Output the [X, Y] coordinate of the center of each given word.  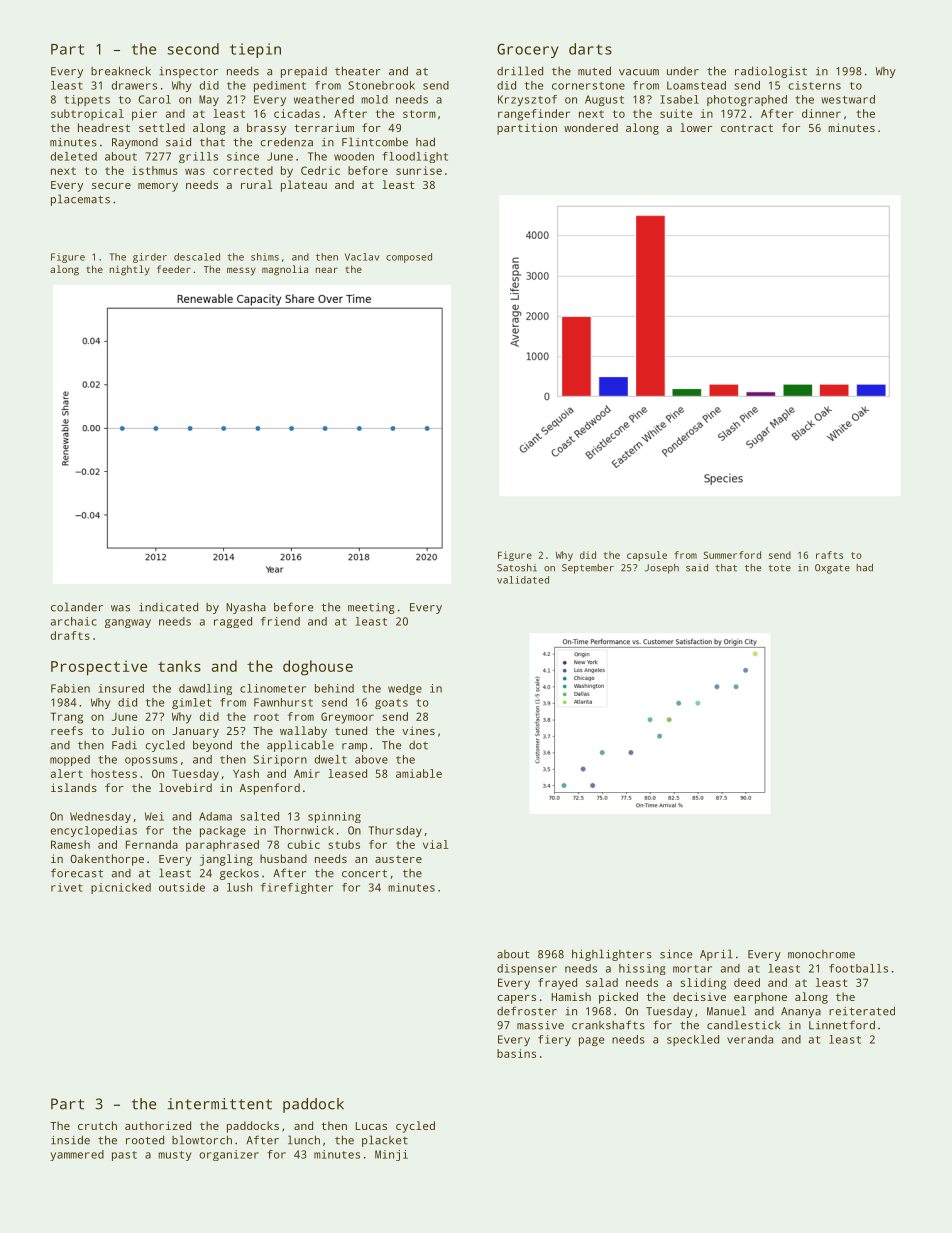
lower [696, 127]
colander [77, 607]
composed [409, 258]
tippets [87, 100]
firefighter [297, 888]
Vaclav [362, 257]
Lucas [371, 1126]
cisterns [814, 85]
